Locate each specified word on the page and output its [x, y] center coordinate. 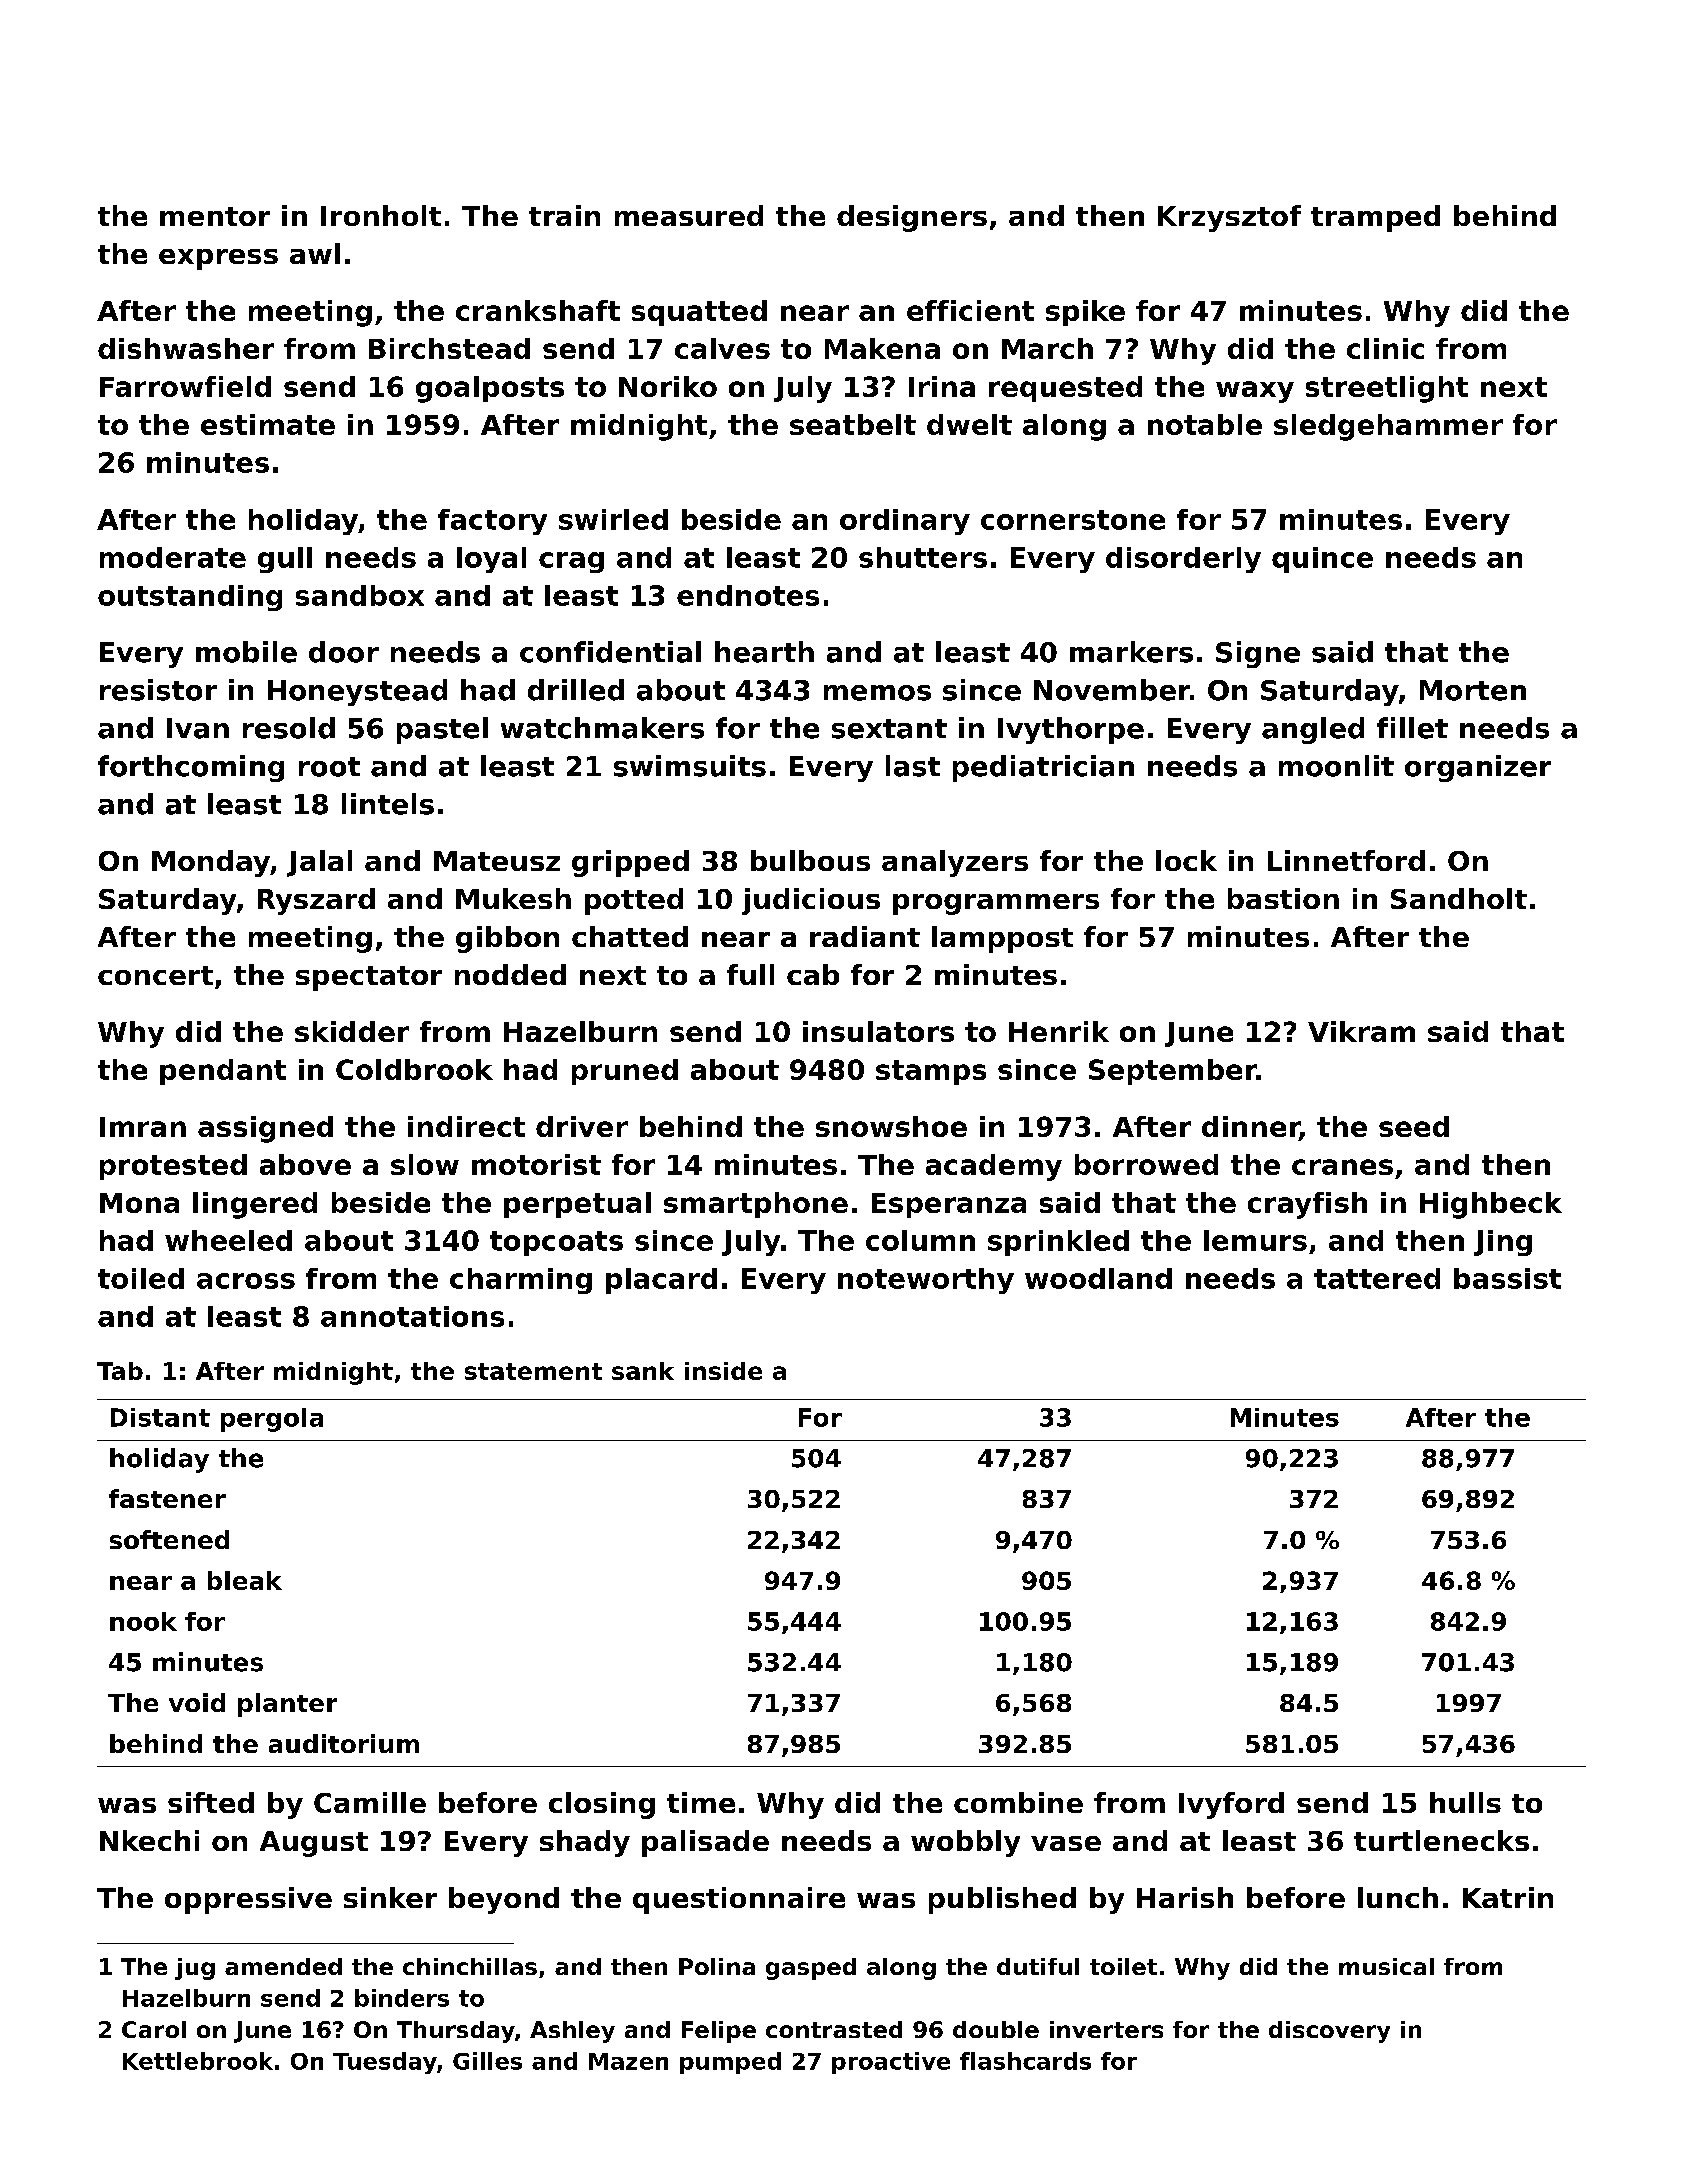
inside [723, 1371]
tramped [1375, 218]
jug [195, 1969]
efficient [970, 310]
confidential [610, 652]
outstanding [190, 598]
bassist [1507, 1278]
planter [287, 1705]
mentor [215, 216]
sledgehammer [1388, 427]
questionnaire [739, 1900]
